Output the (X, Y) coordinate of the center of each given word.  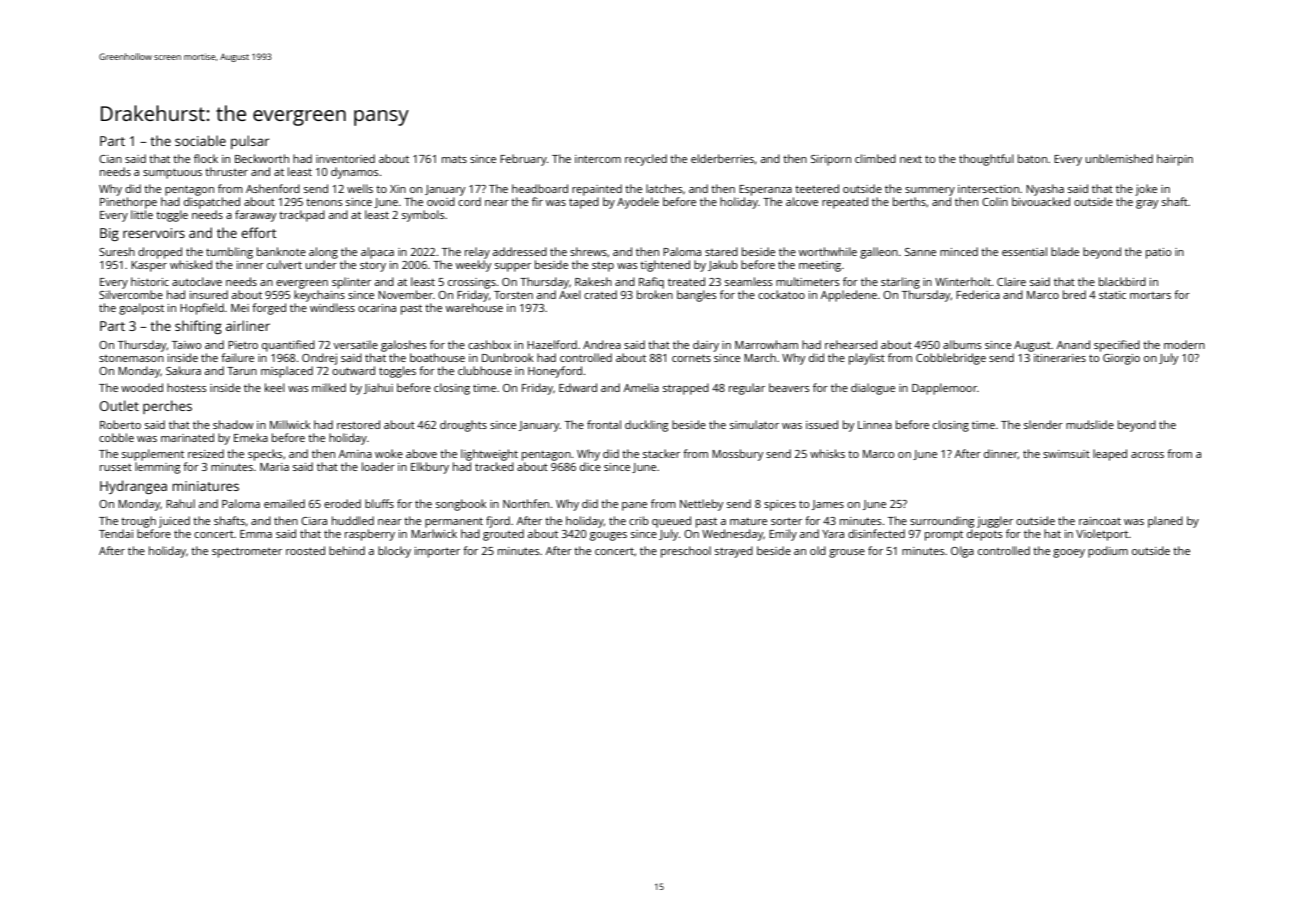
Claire (1011, 281)
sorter (786, 521)
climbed (875, 158)
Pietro (243, 345)
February (523, 160)
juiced (174, 522)
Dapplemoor (944, 389)
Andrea (602, 344)
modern (1184, 344)
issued (822, 424)
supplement (153, 455)
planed (1165, 522)
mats (454, 159)
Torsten (513, 295)
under (321, 264)
